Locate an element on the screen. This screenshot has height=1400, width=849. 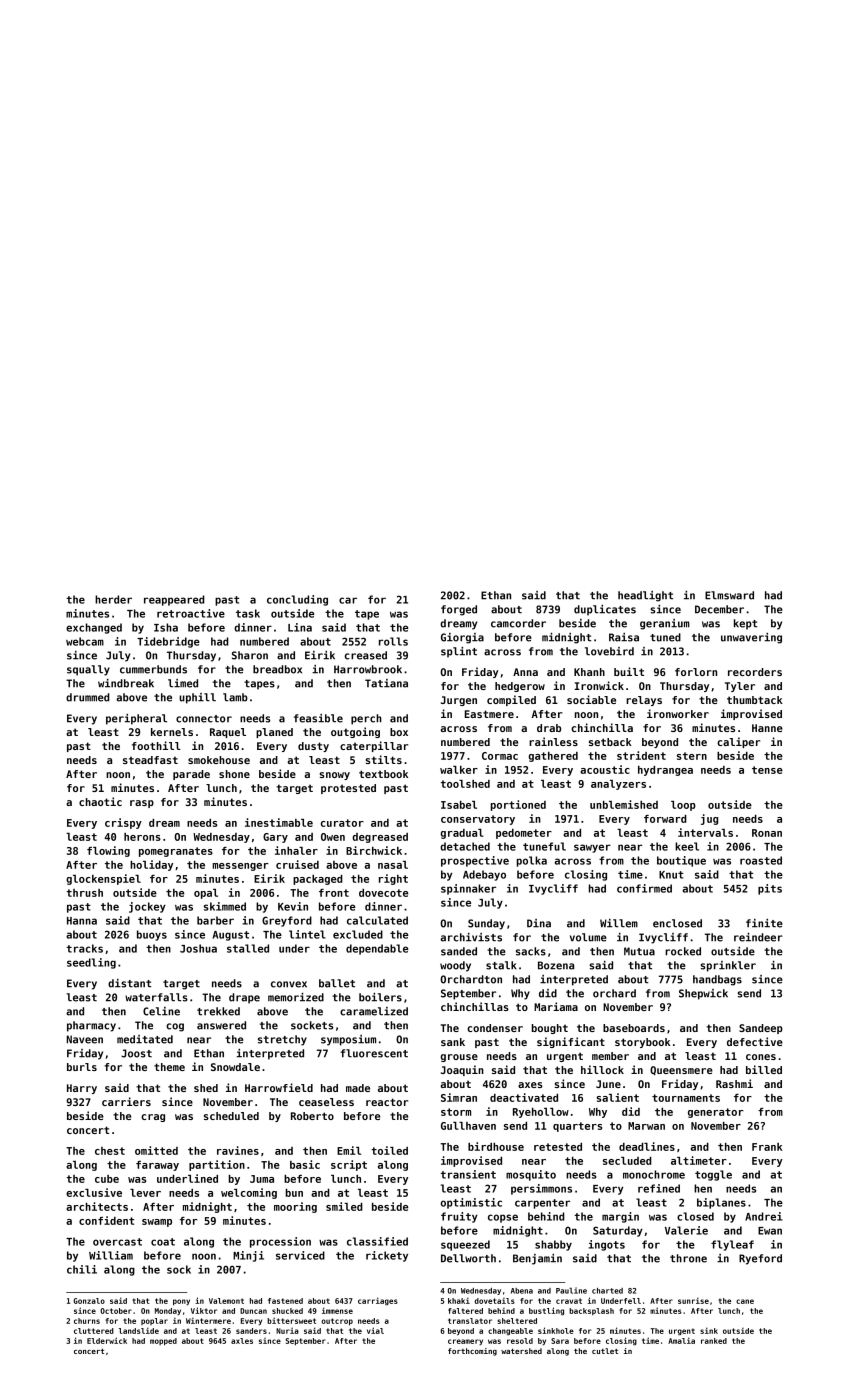
pharmacy is located at coordinates (91, 1026).
